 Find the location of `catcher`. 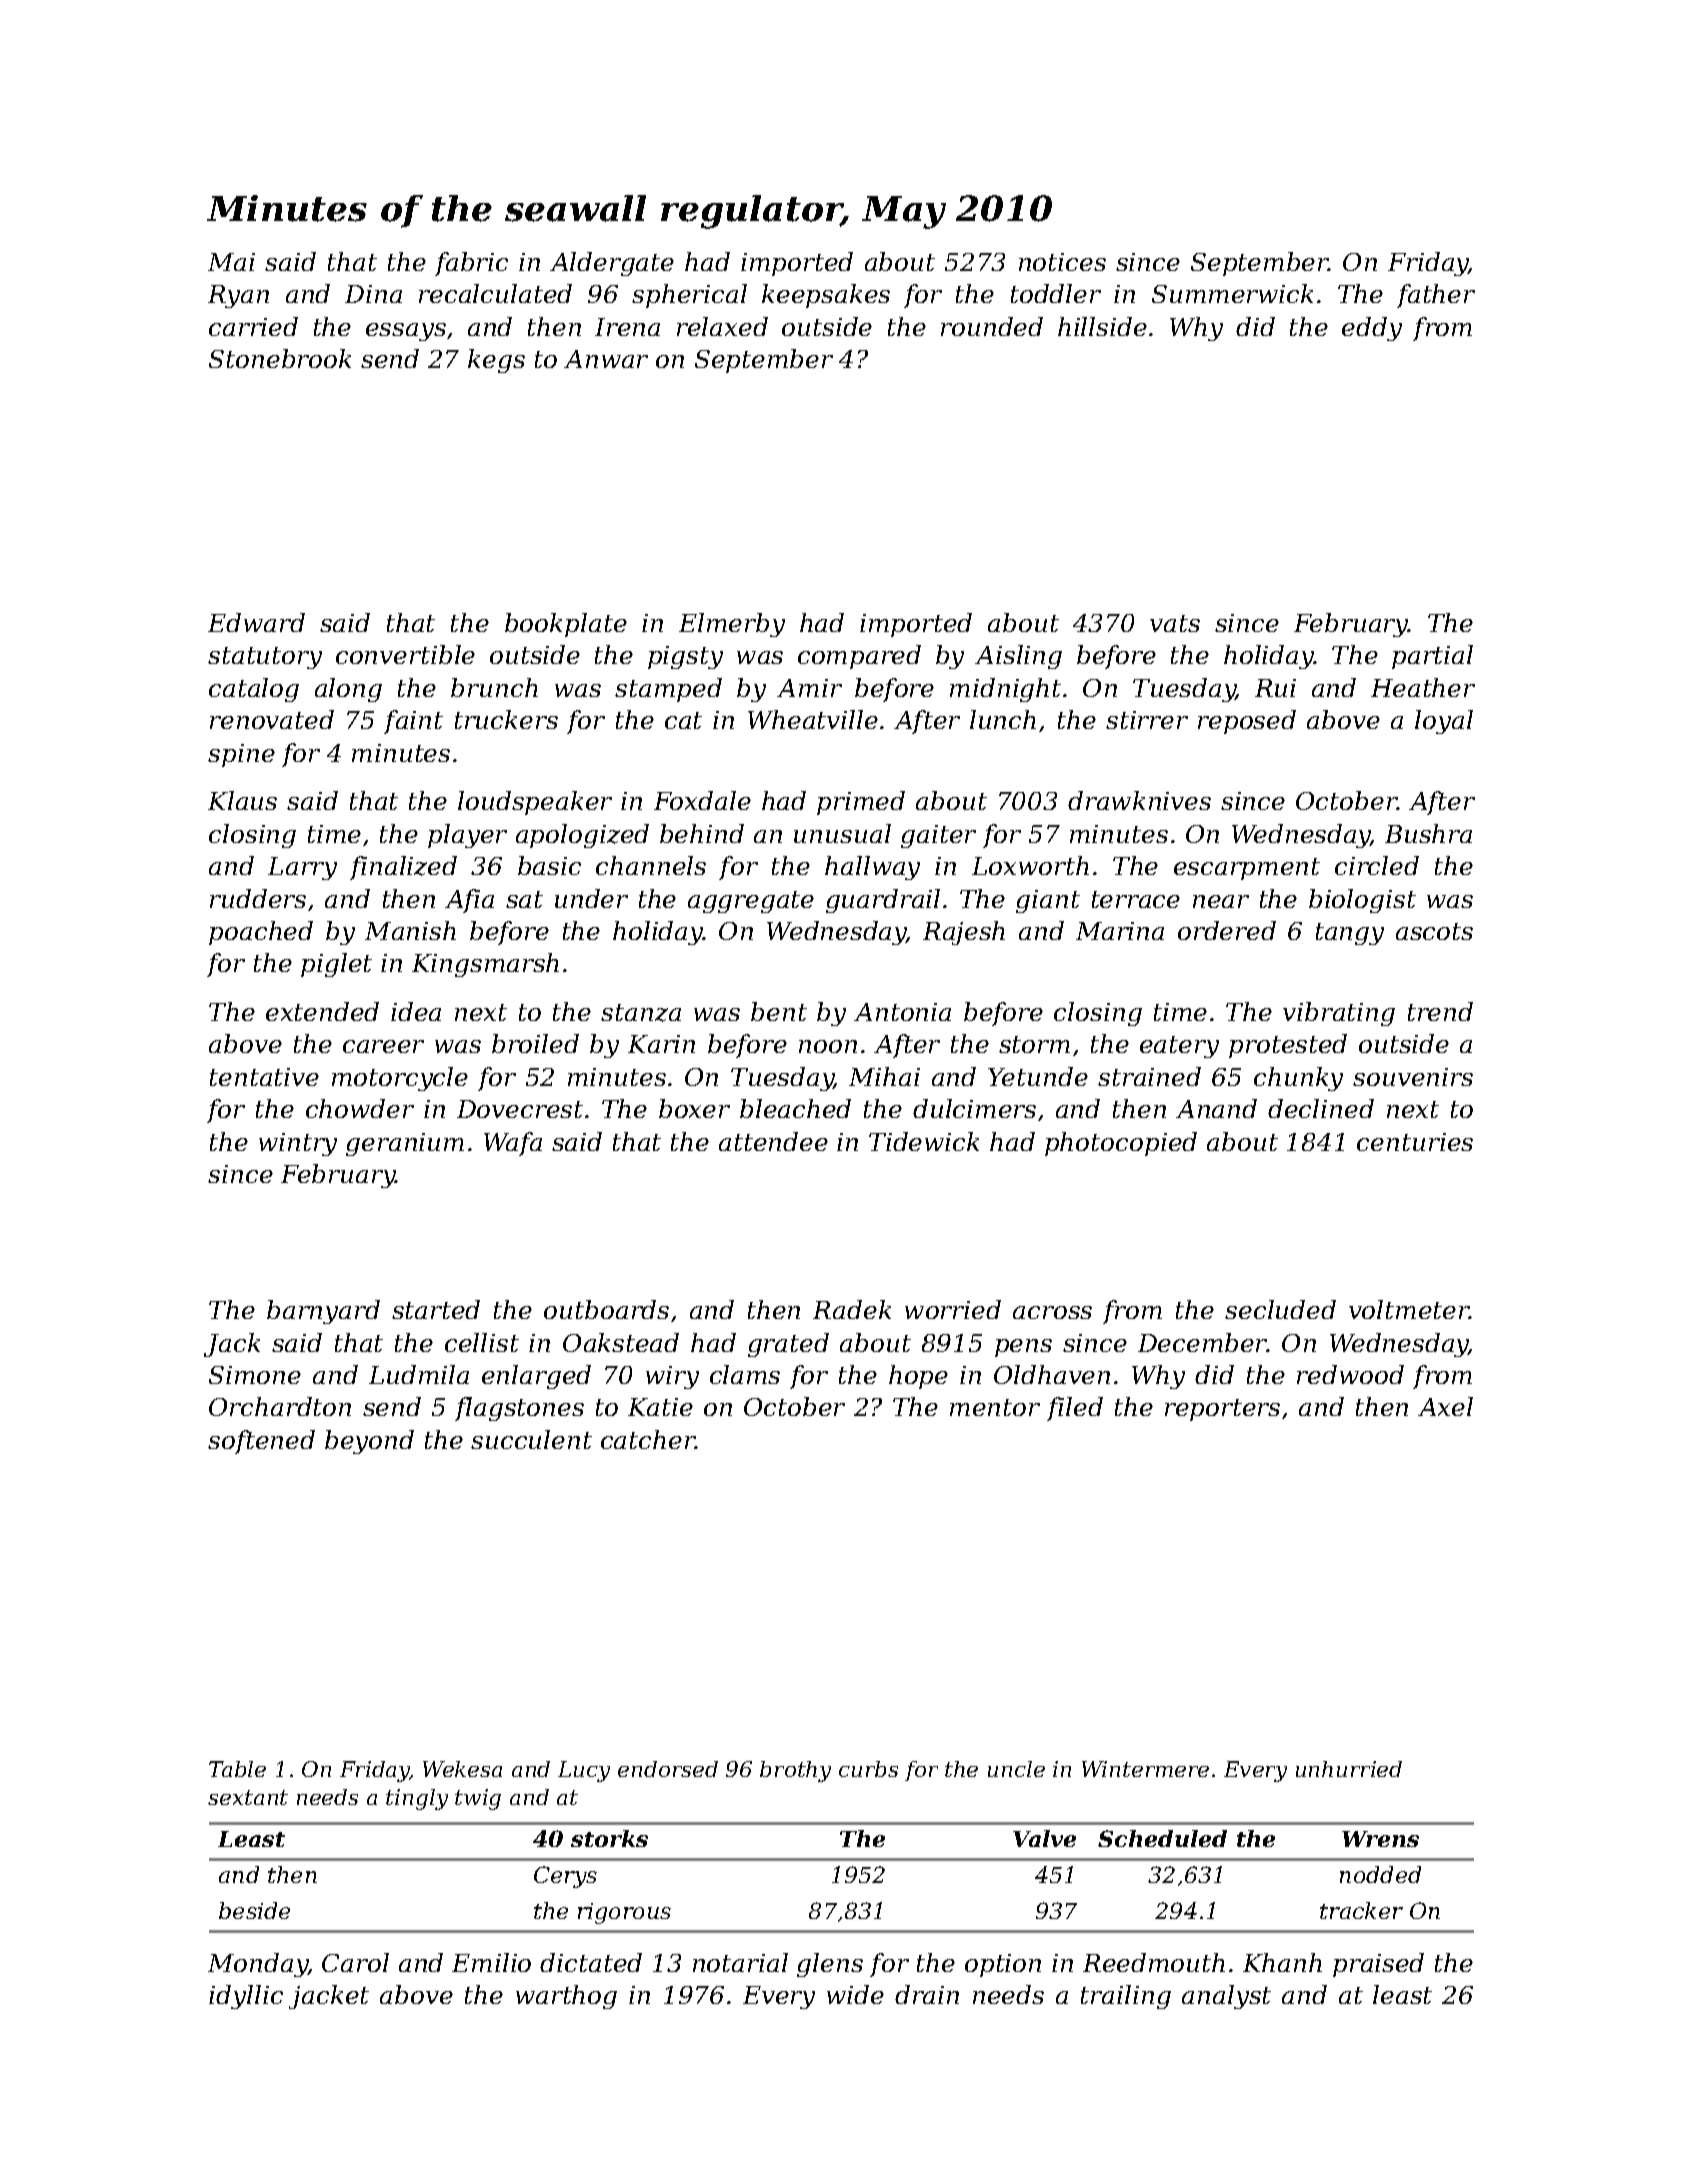

catcher is located at coordinates (648, 1439).
